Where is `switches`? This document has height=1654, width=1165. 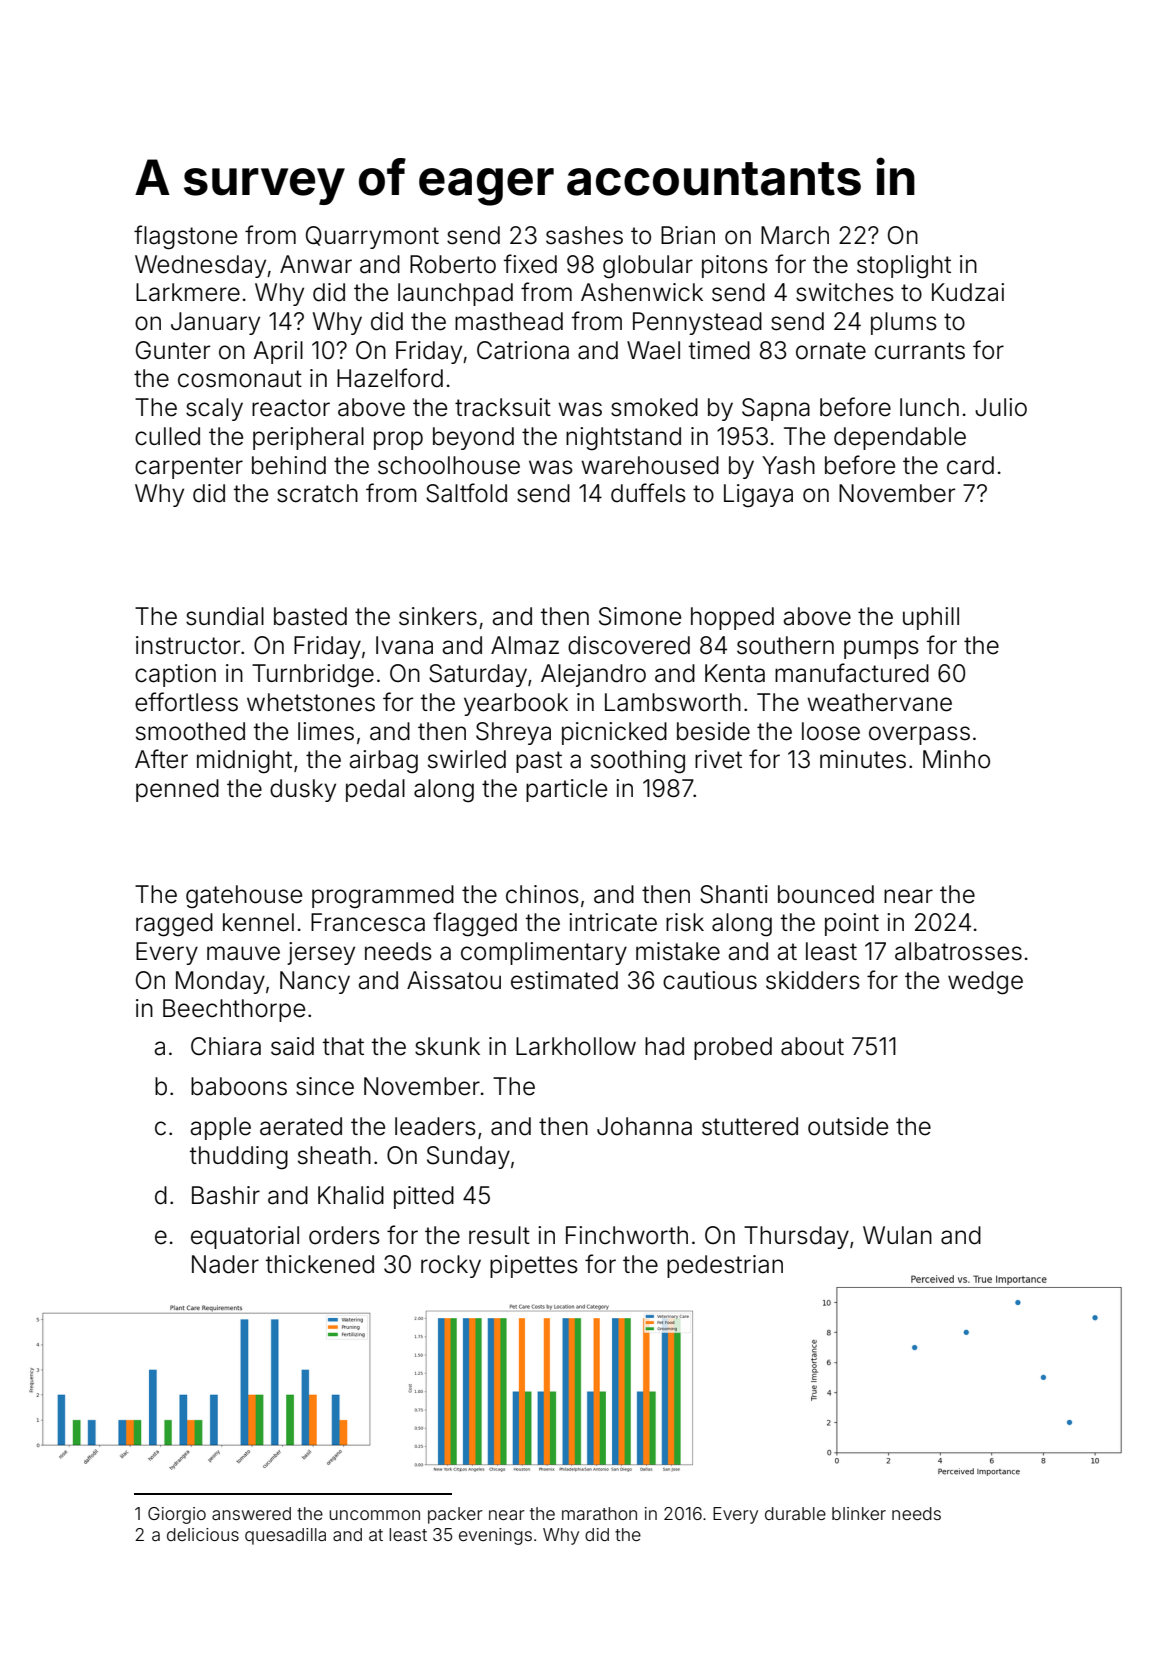
switches is located at coordinates (845, 292).
